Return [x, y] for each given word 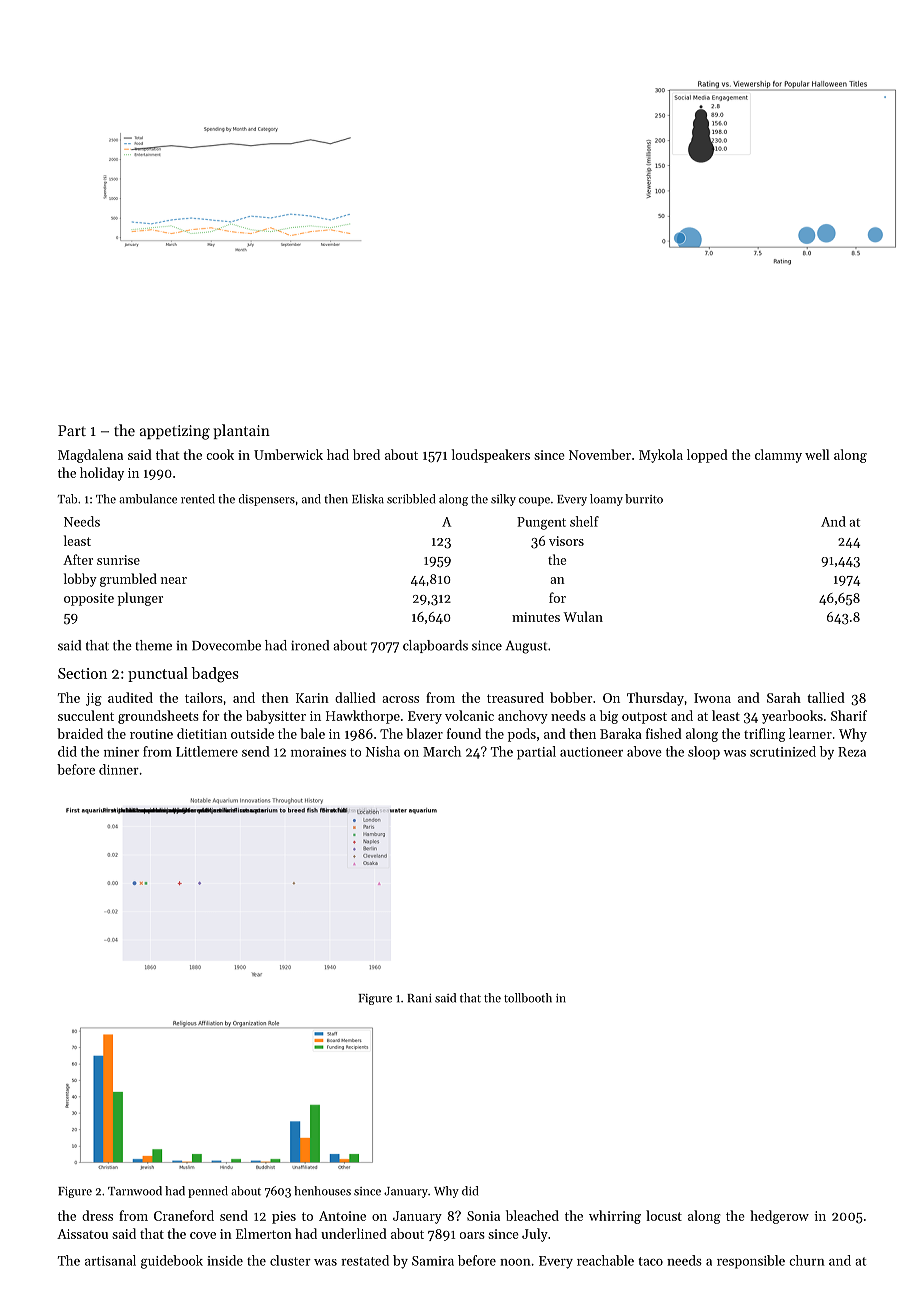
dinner [119, 769]
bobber [571, 697]
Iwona [712, 698]
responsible [751, 1262]
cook [220, 454]
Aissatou [82, 1234]
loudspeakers [491, 456]
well [817, 454]
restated [365, 1260]
